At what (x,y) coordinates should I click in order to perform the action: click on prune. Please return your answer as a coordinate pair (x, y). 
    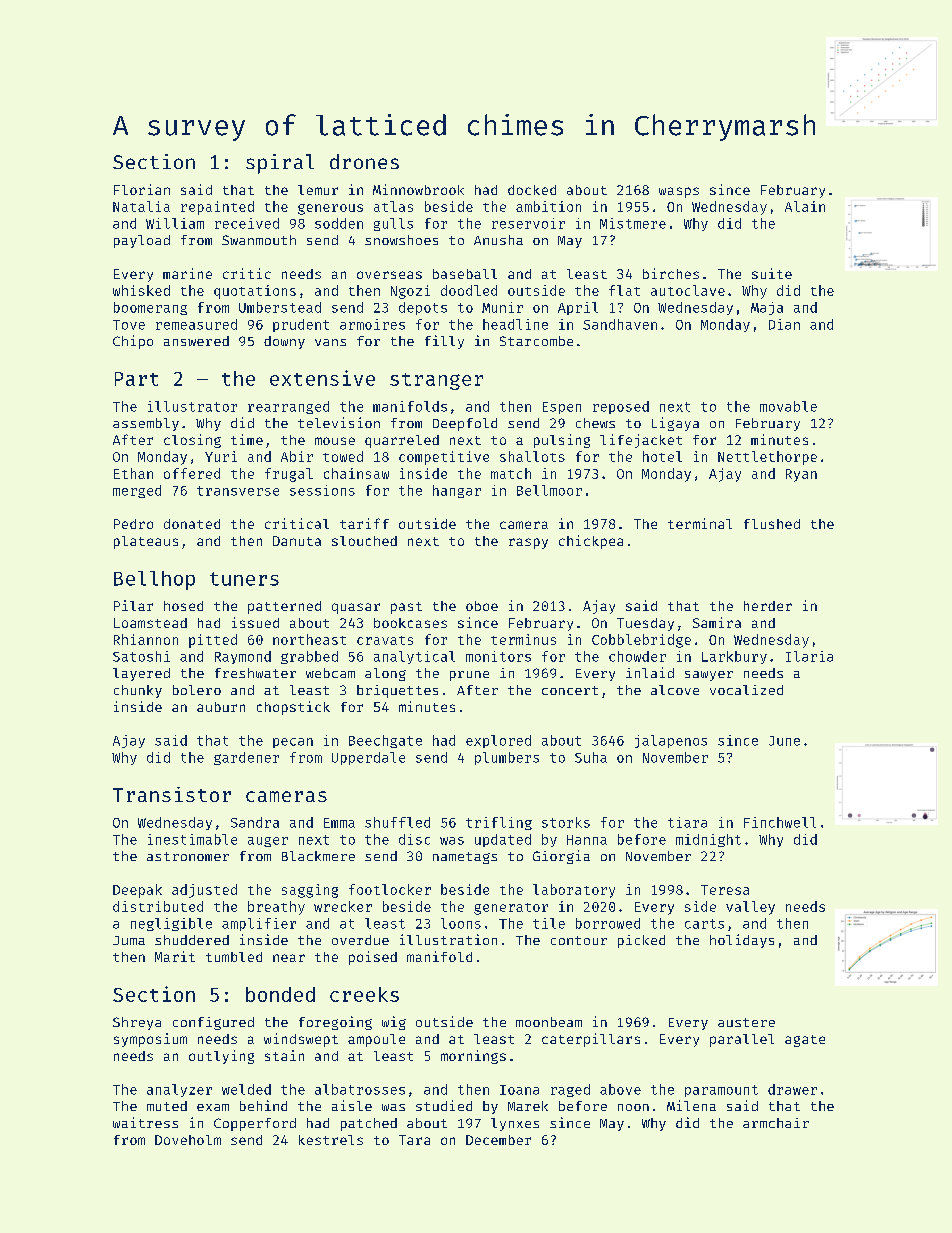
    Looking at the image, I should click on (469, 676).
